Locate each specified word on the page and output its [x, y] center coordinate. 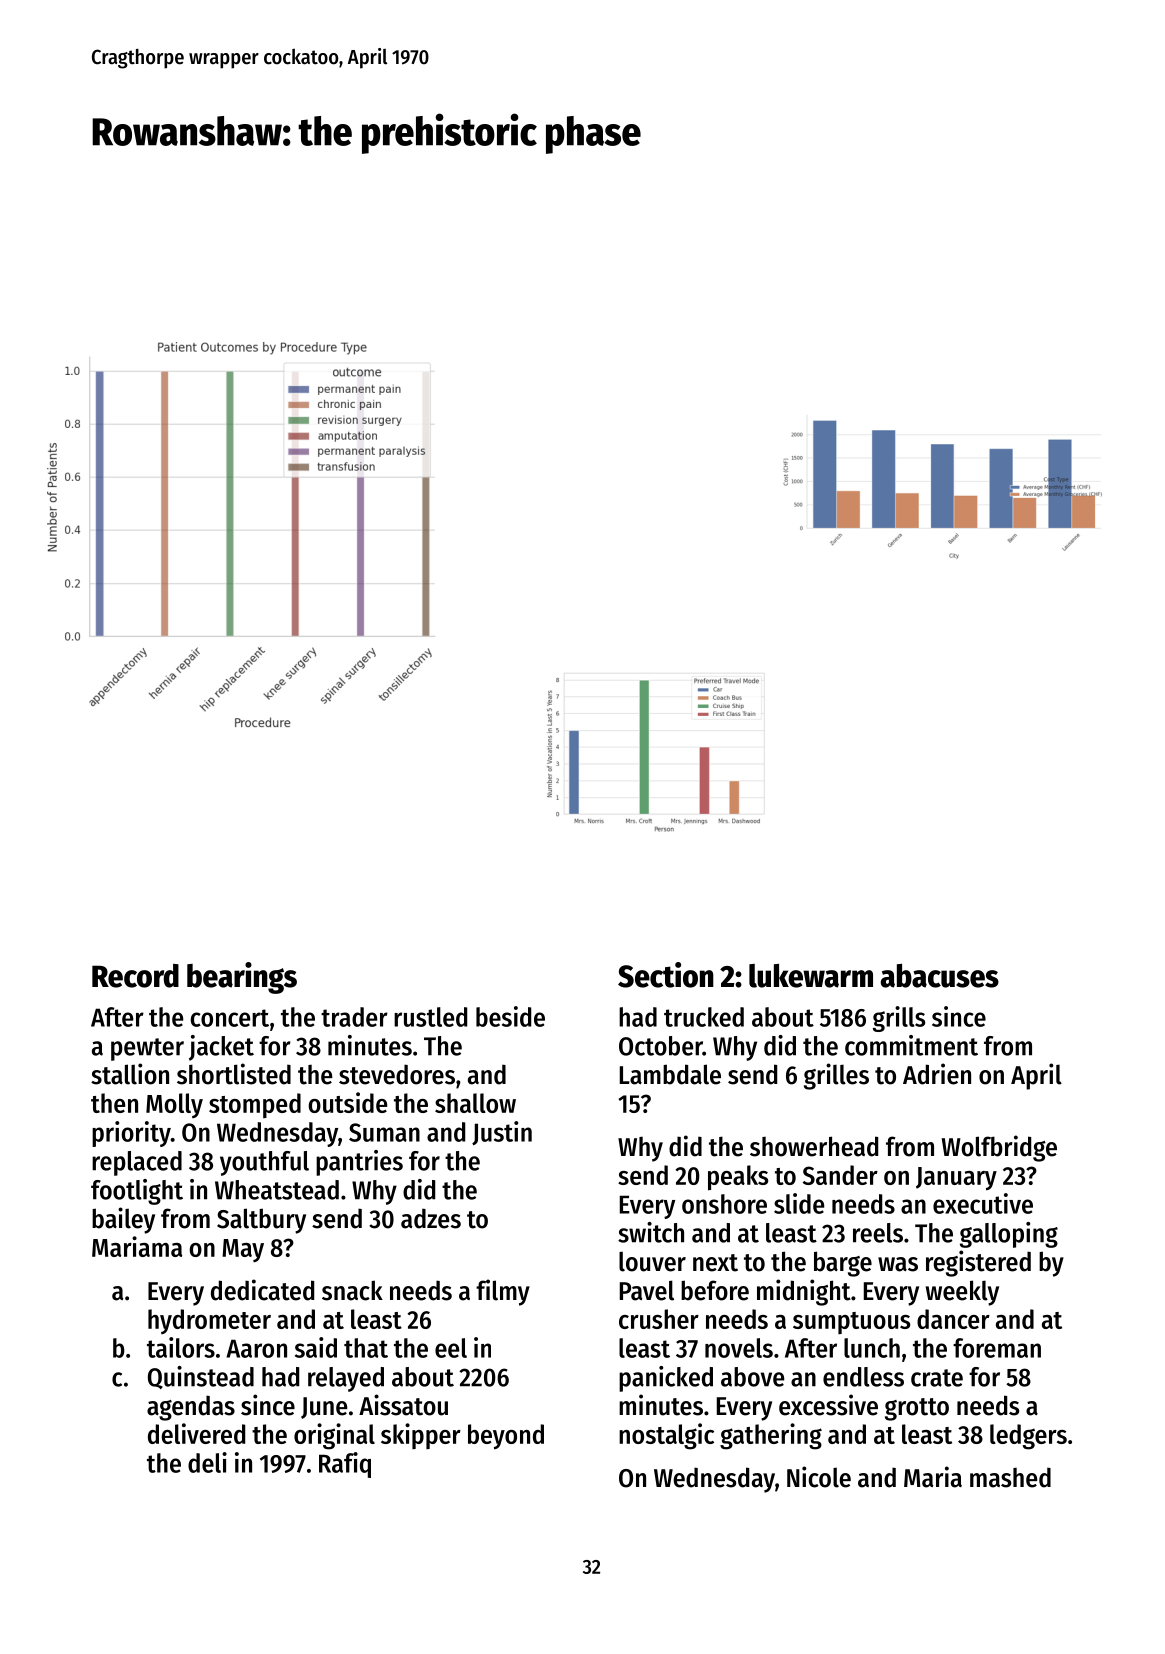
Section [666, 975]
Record [135, 976]
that [366, 1348]
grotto [917, 1409]
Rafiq [345, 1465]
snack [352, 1290]
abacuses [940, 976]
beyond [506, 1437]
